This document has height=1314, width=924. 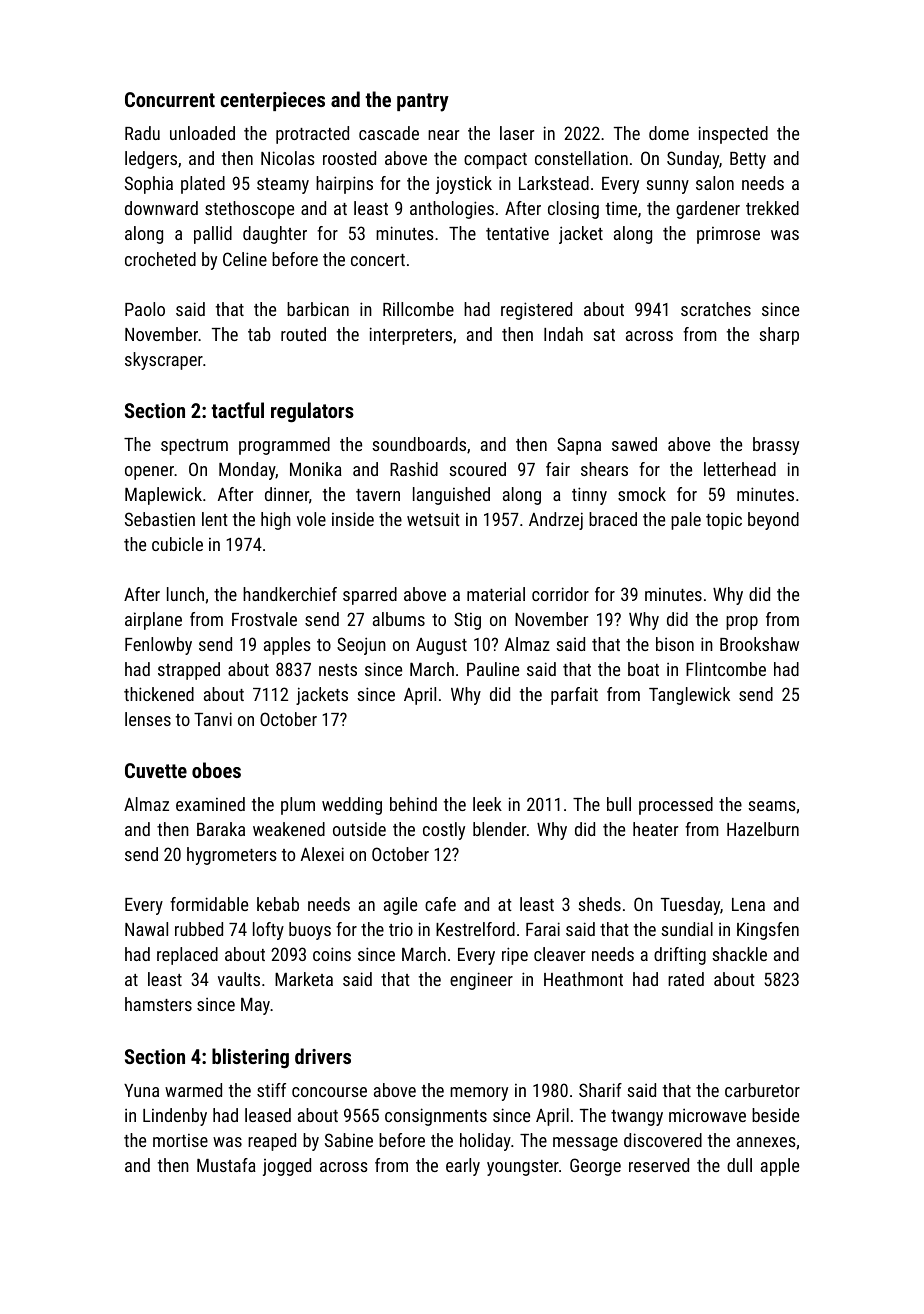 What do you see at coordinates (739, 954) in the document?
I see `shackle` at bounding box center [739, 954].
